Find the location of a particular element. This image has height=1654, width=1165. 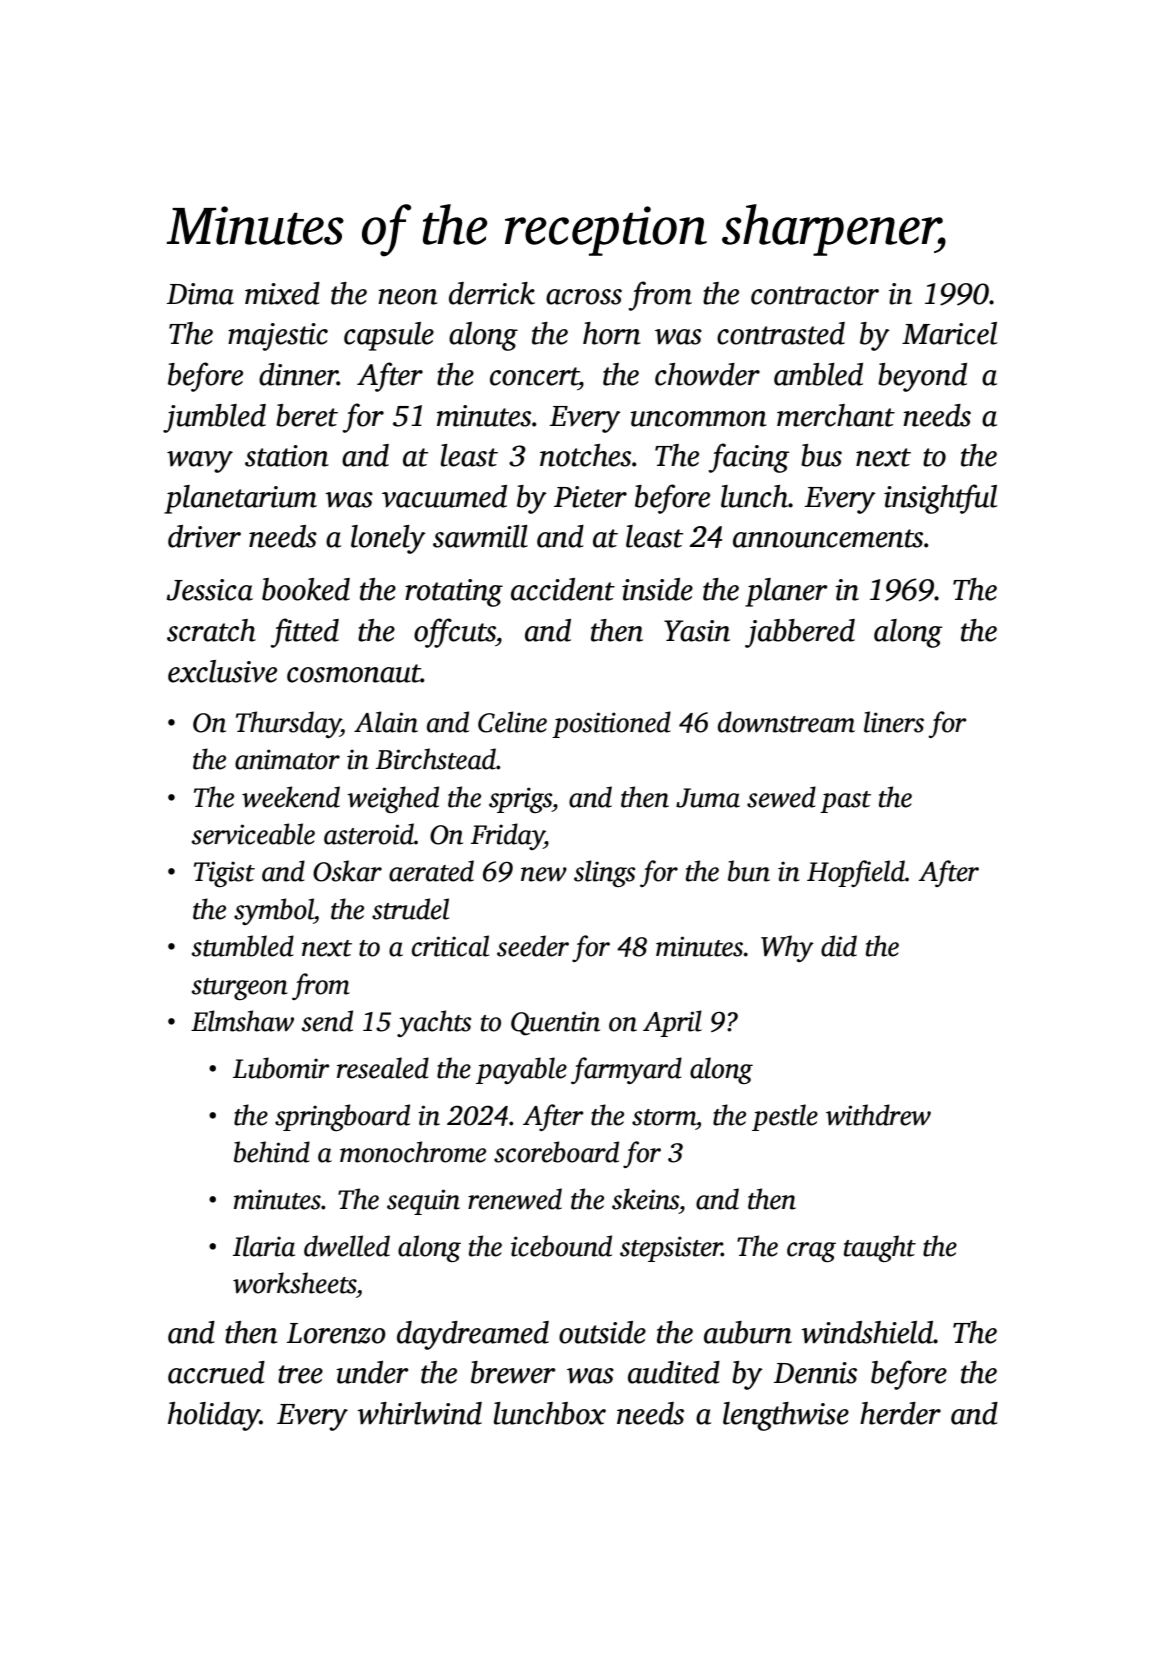

across is located at coordinates (584, 297).
